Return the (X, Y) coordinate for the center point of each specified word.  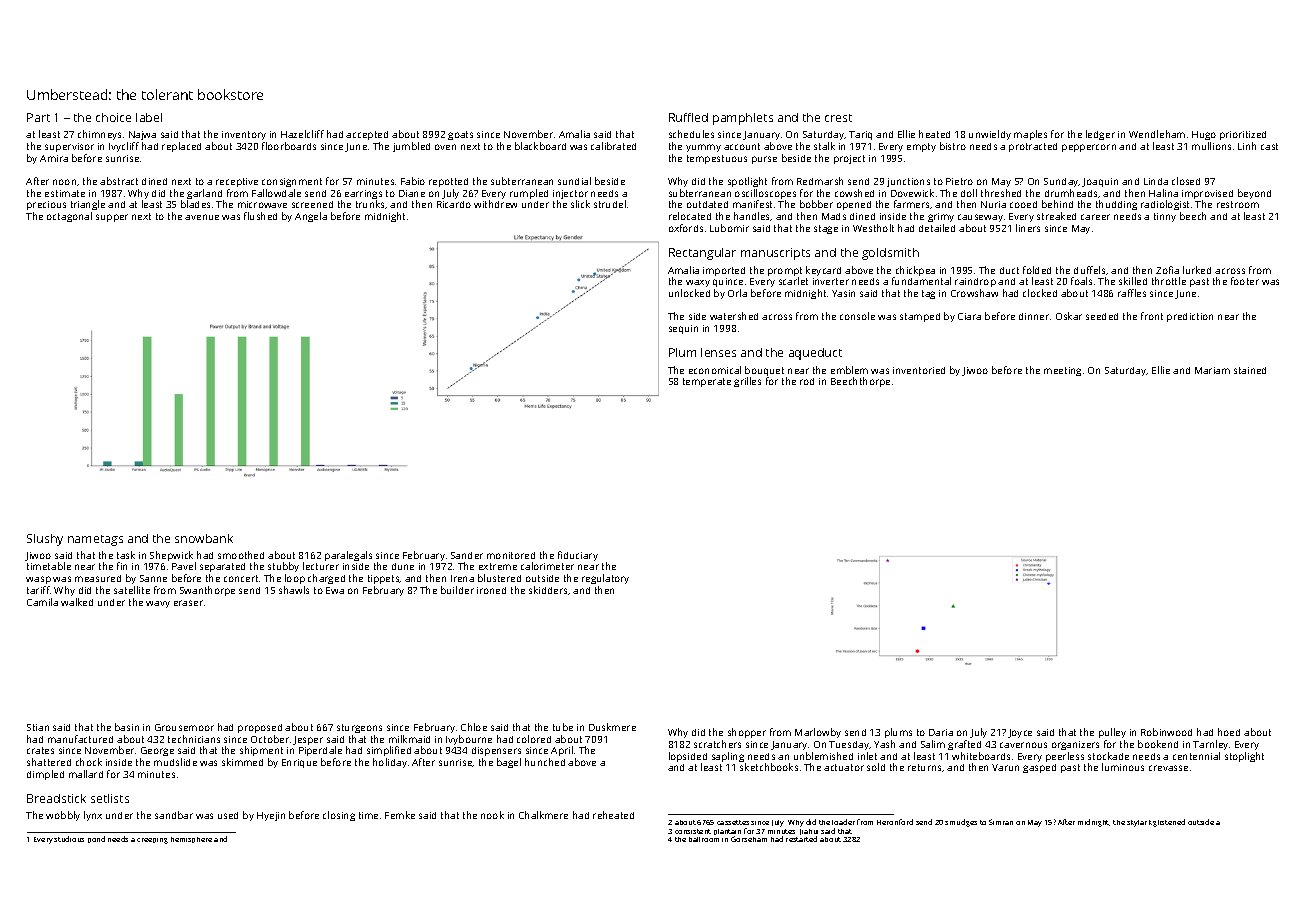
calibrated (613, 146)
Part (38, 117)
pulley (1112, 733)
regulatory (605, 579)
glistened (1169, 823)
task (126, 555)
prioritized (1243, 135)
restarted (801, 839)
